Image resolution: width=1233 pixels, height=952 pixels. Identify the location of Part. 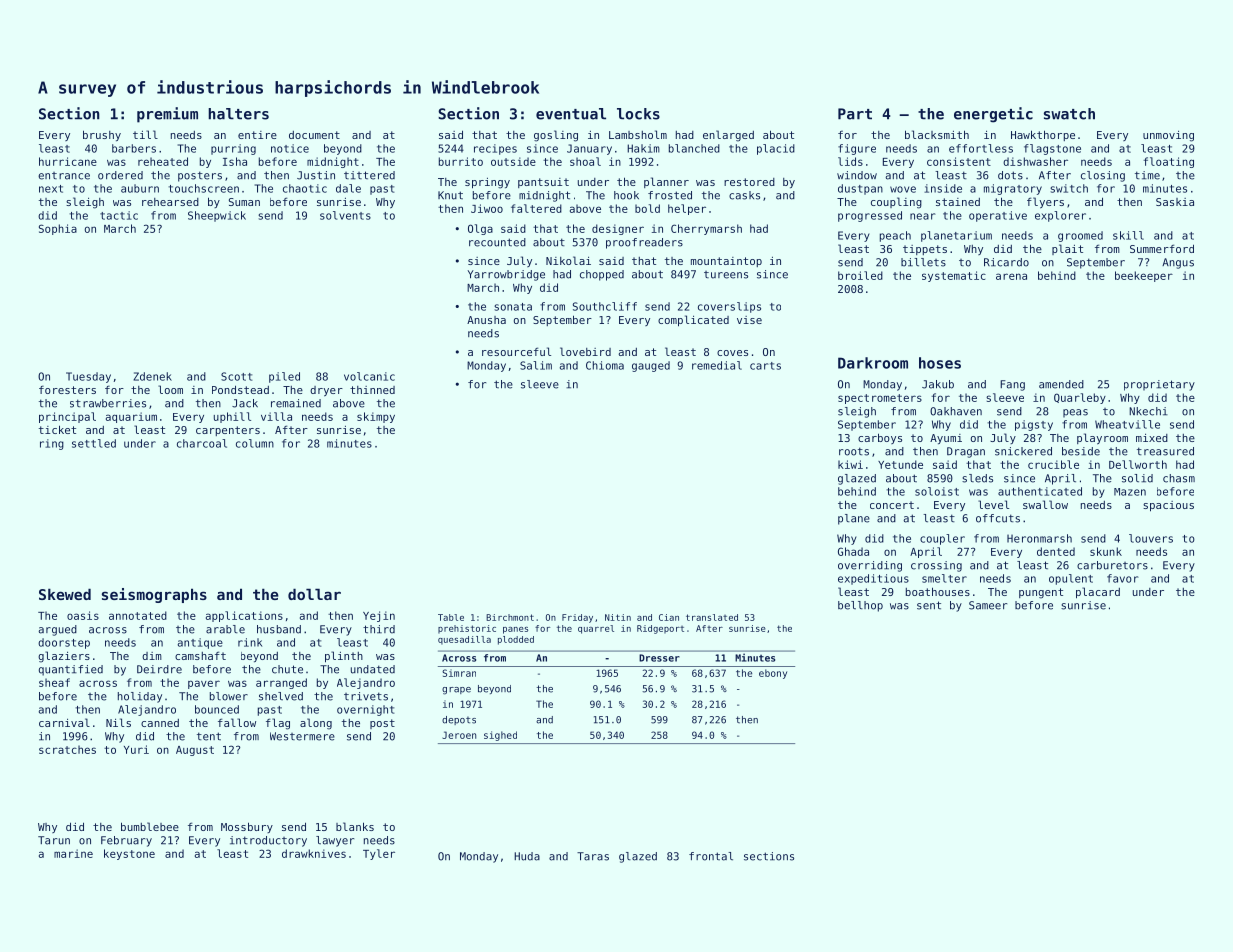
(855, 114).
